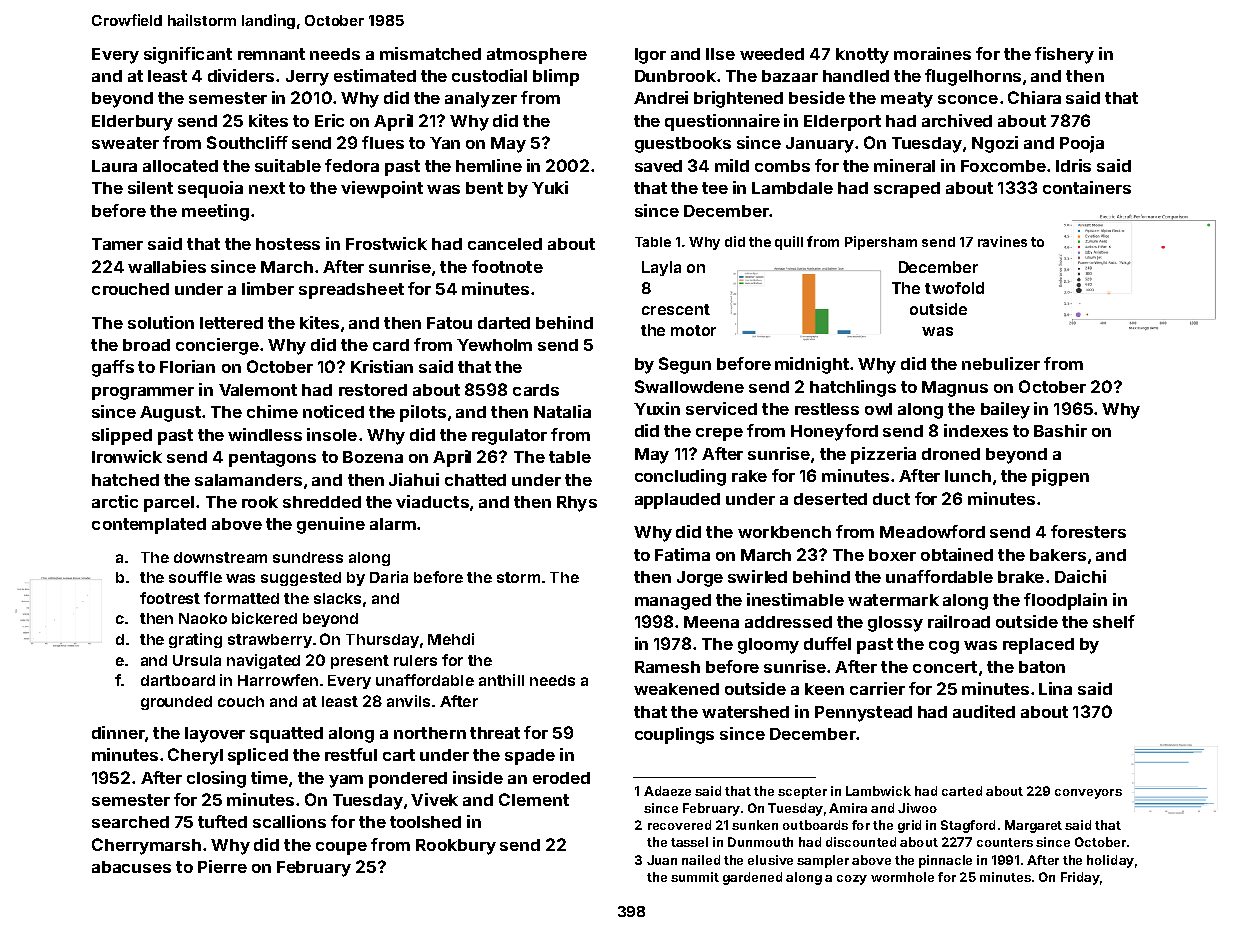 The width and height of the screenshot is (1233, 952). I want to click on twofold, so click(954, 288).
